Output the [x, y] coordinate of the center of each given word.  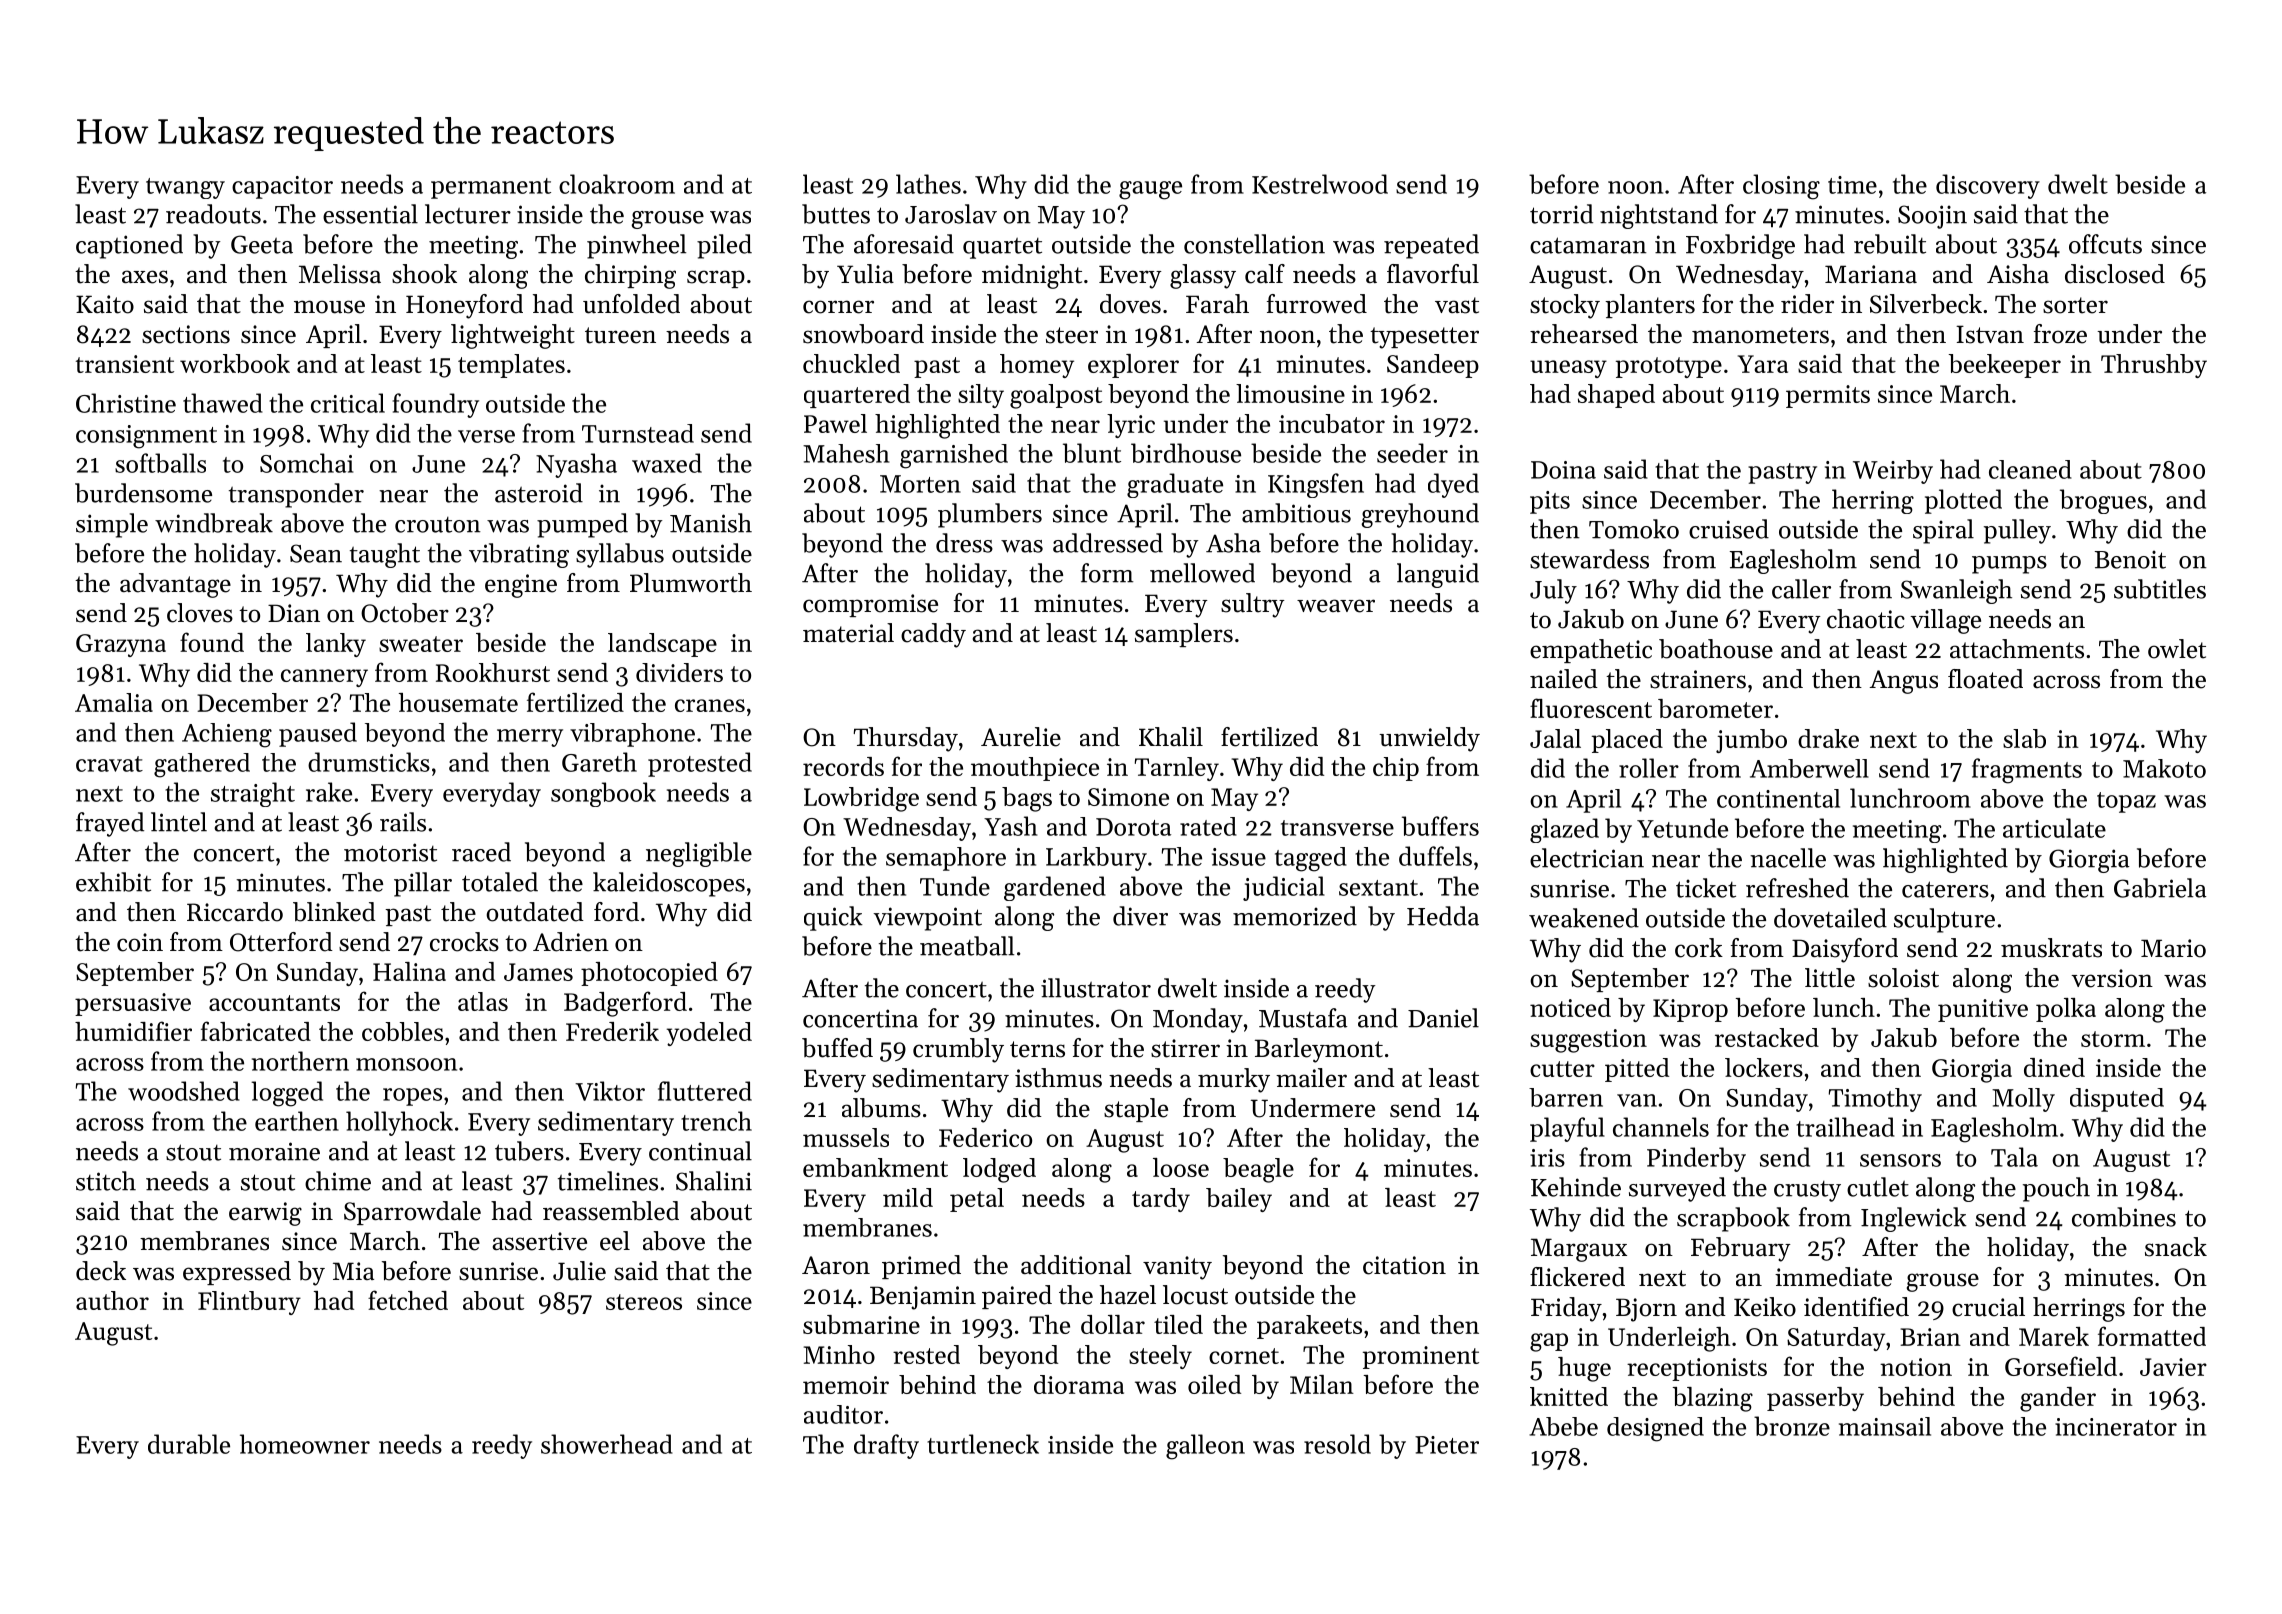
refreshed [1797, 888]
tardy [1161, 1200]
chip [1396, 769]
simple [112, 525]
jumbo [1751, 741]
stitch [106, 1181]
